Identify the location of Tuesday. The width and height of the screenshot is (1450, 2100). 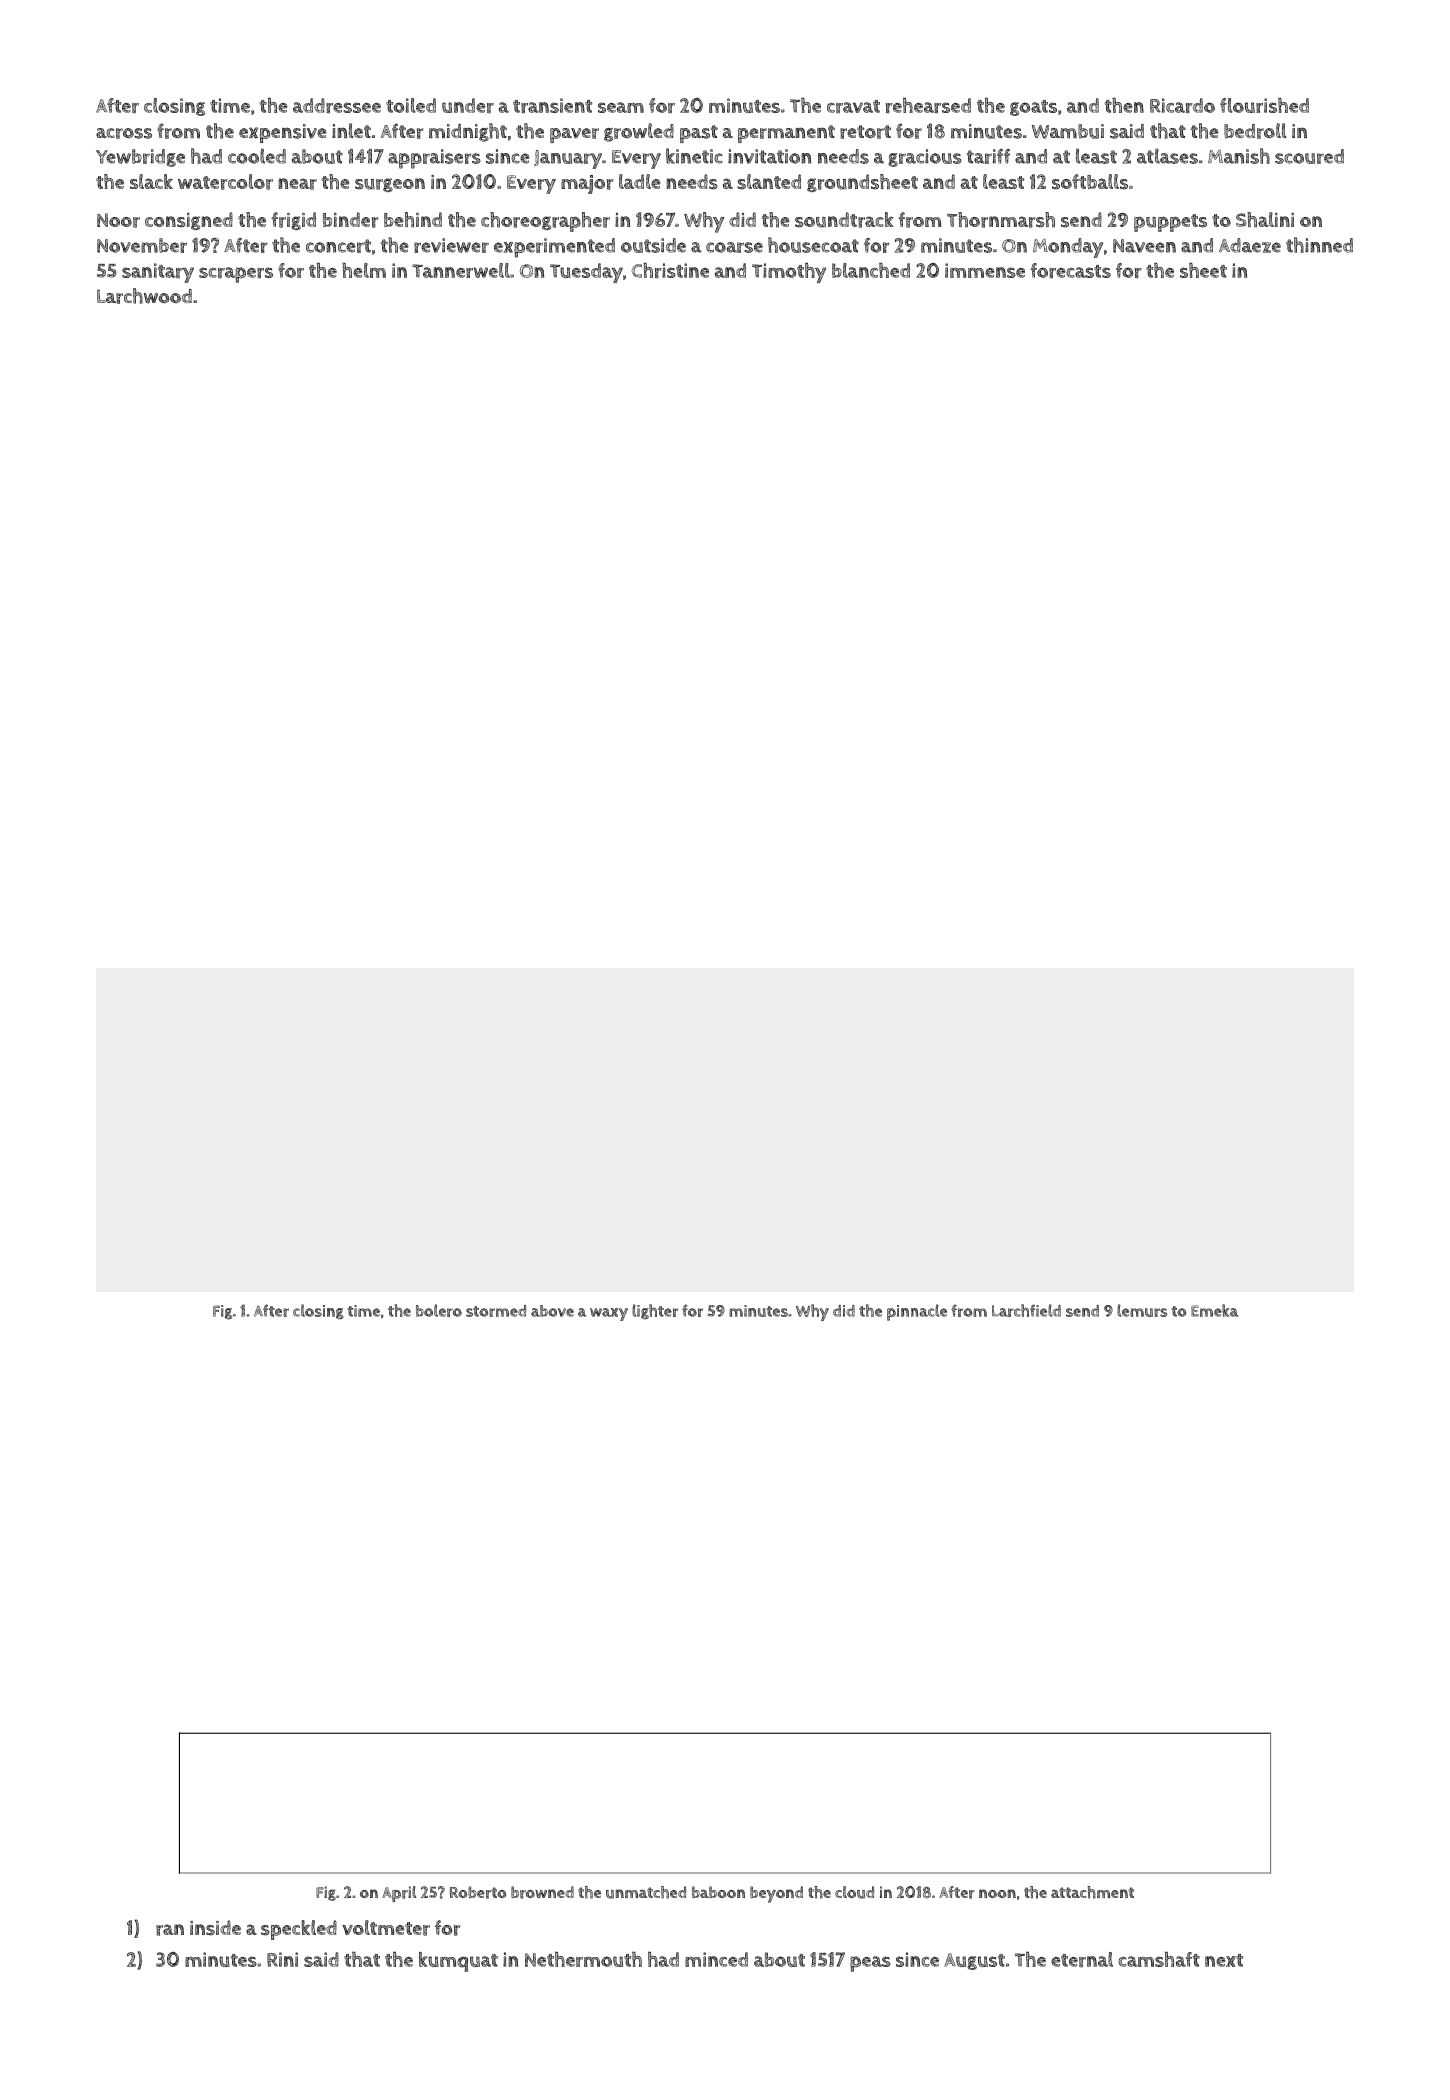
(586, 273).
